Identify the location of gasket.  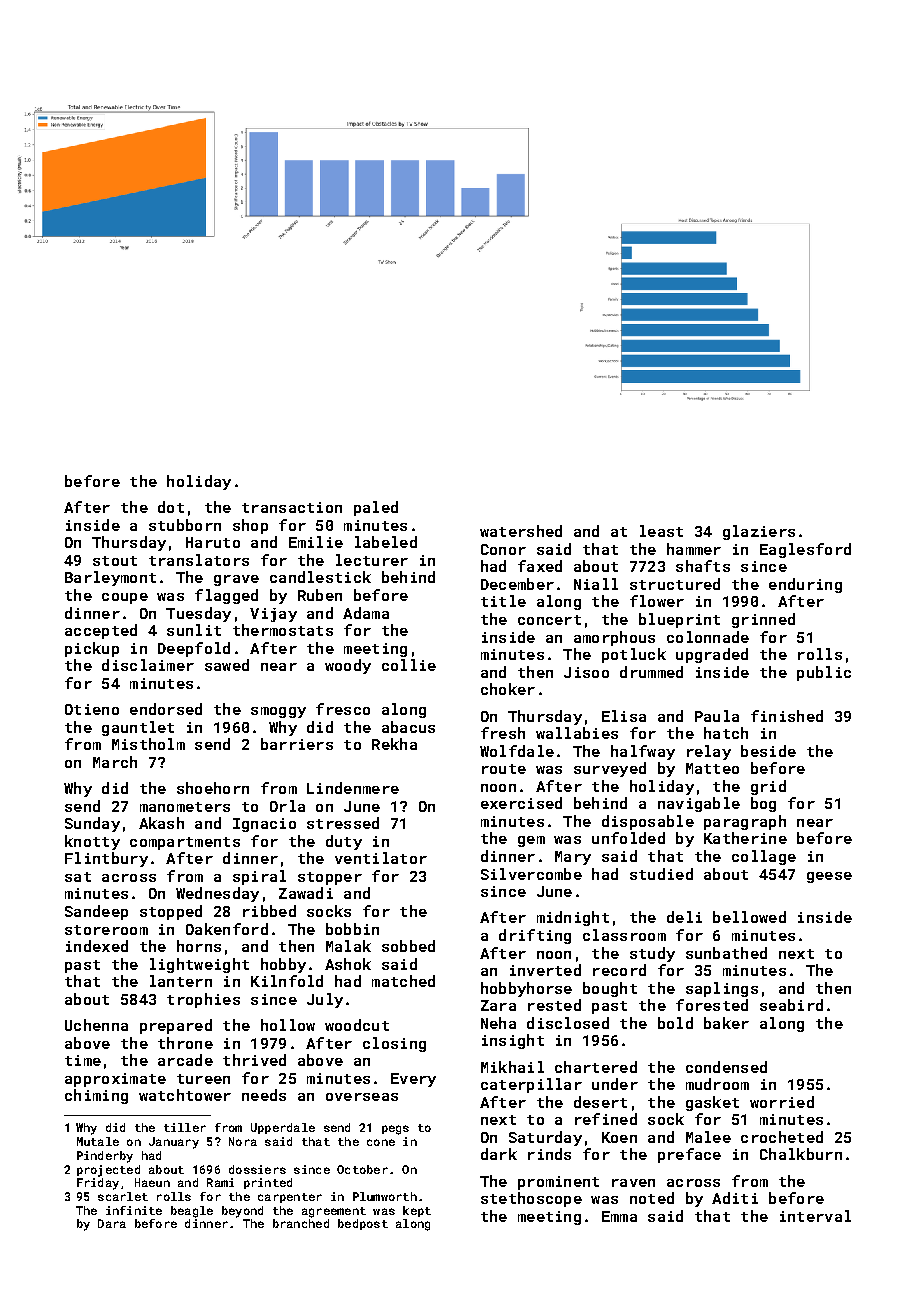
(712, 1103).
